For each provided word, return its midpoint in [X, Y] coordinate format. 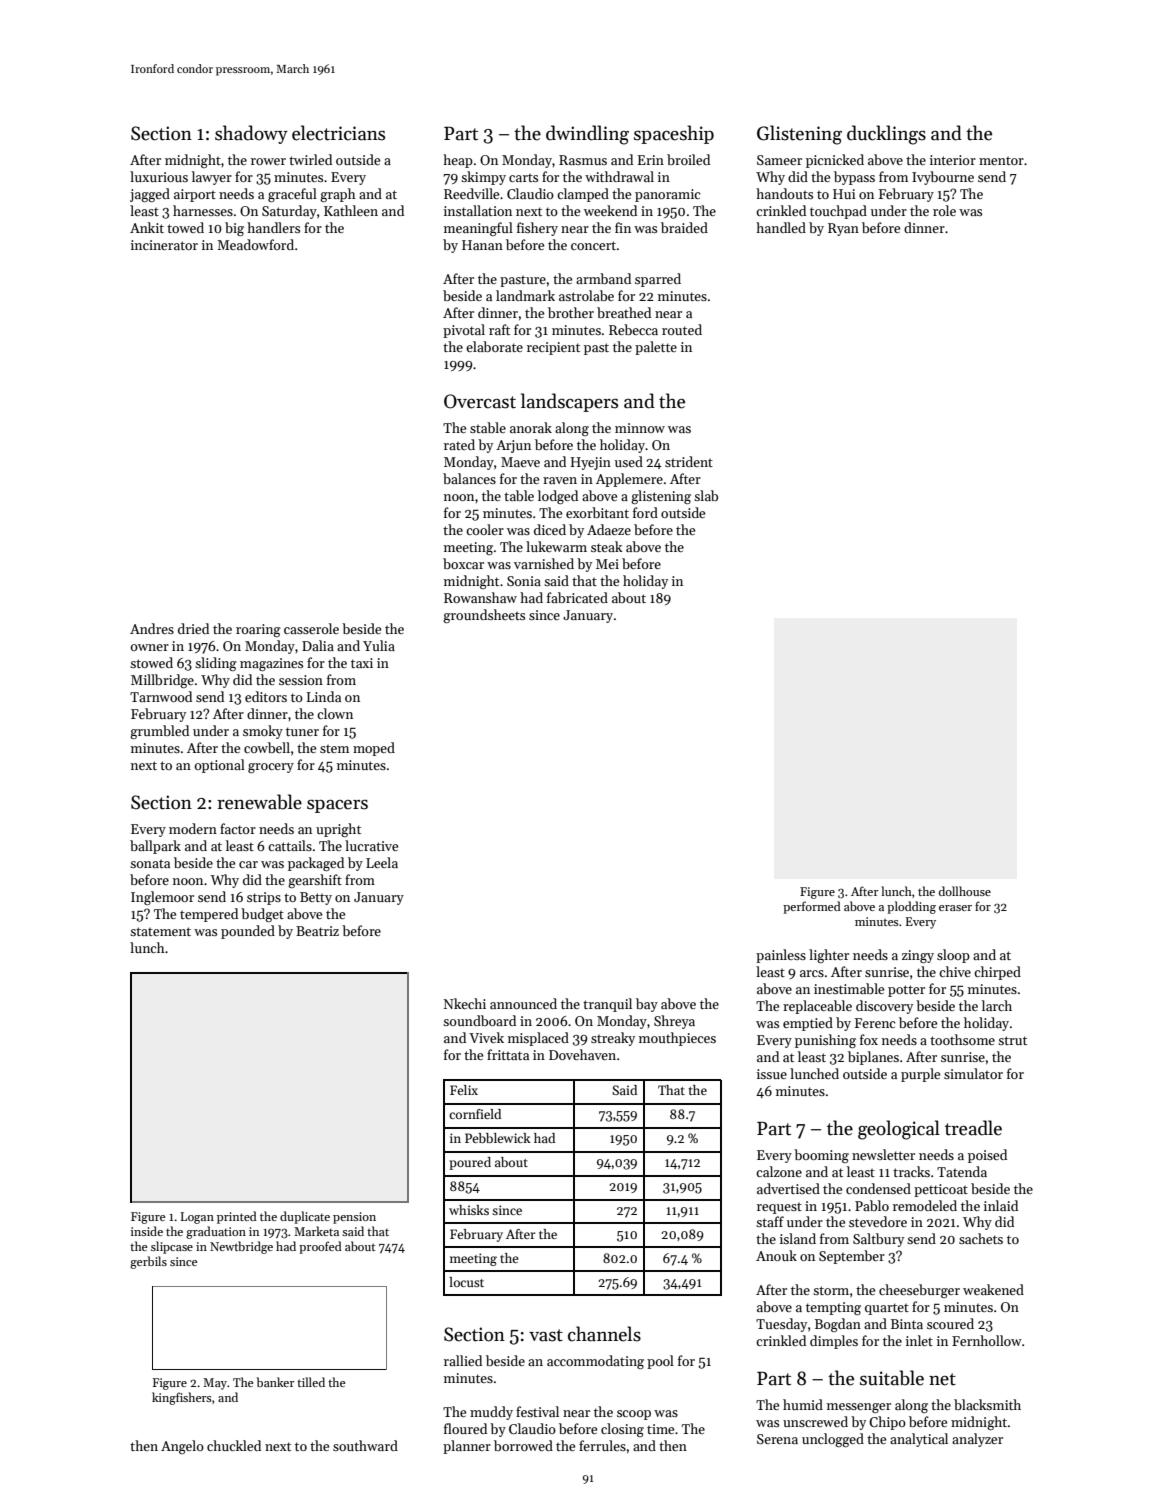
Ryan [843, 229]
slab [706, 495]
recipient [553, 348]
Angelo [182, 1447]
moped [374, 749]
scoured [950, 1323]
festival [537, 1411]
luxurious [159, 176]
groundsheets [484, 616]
